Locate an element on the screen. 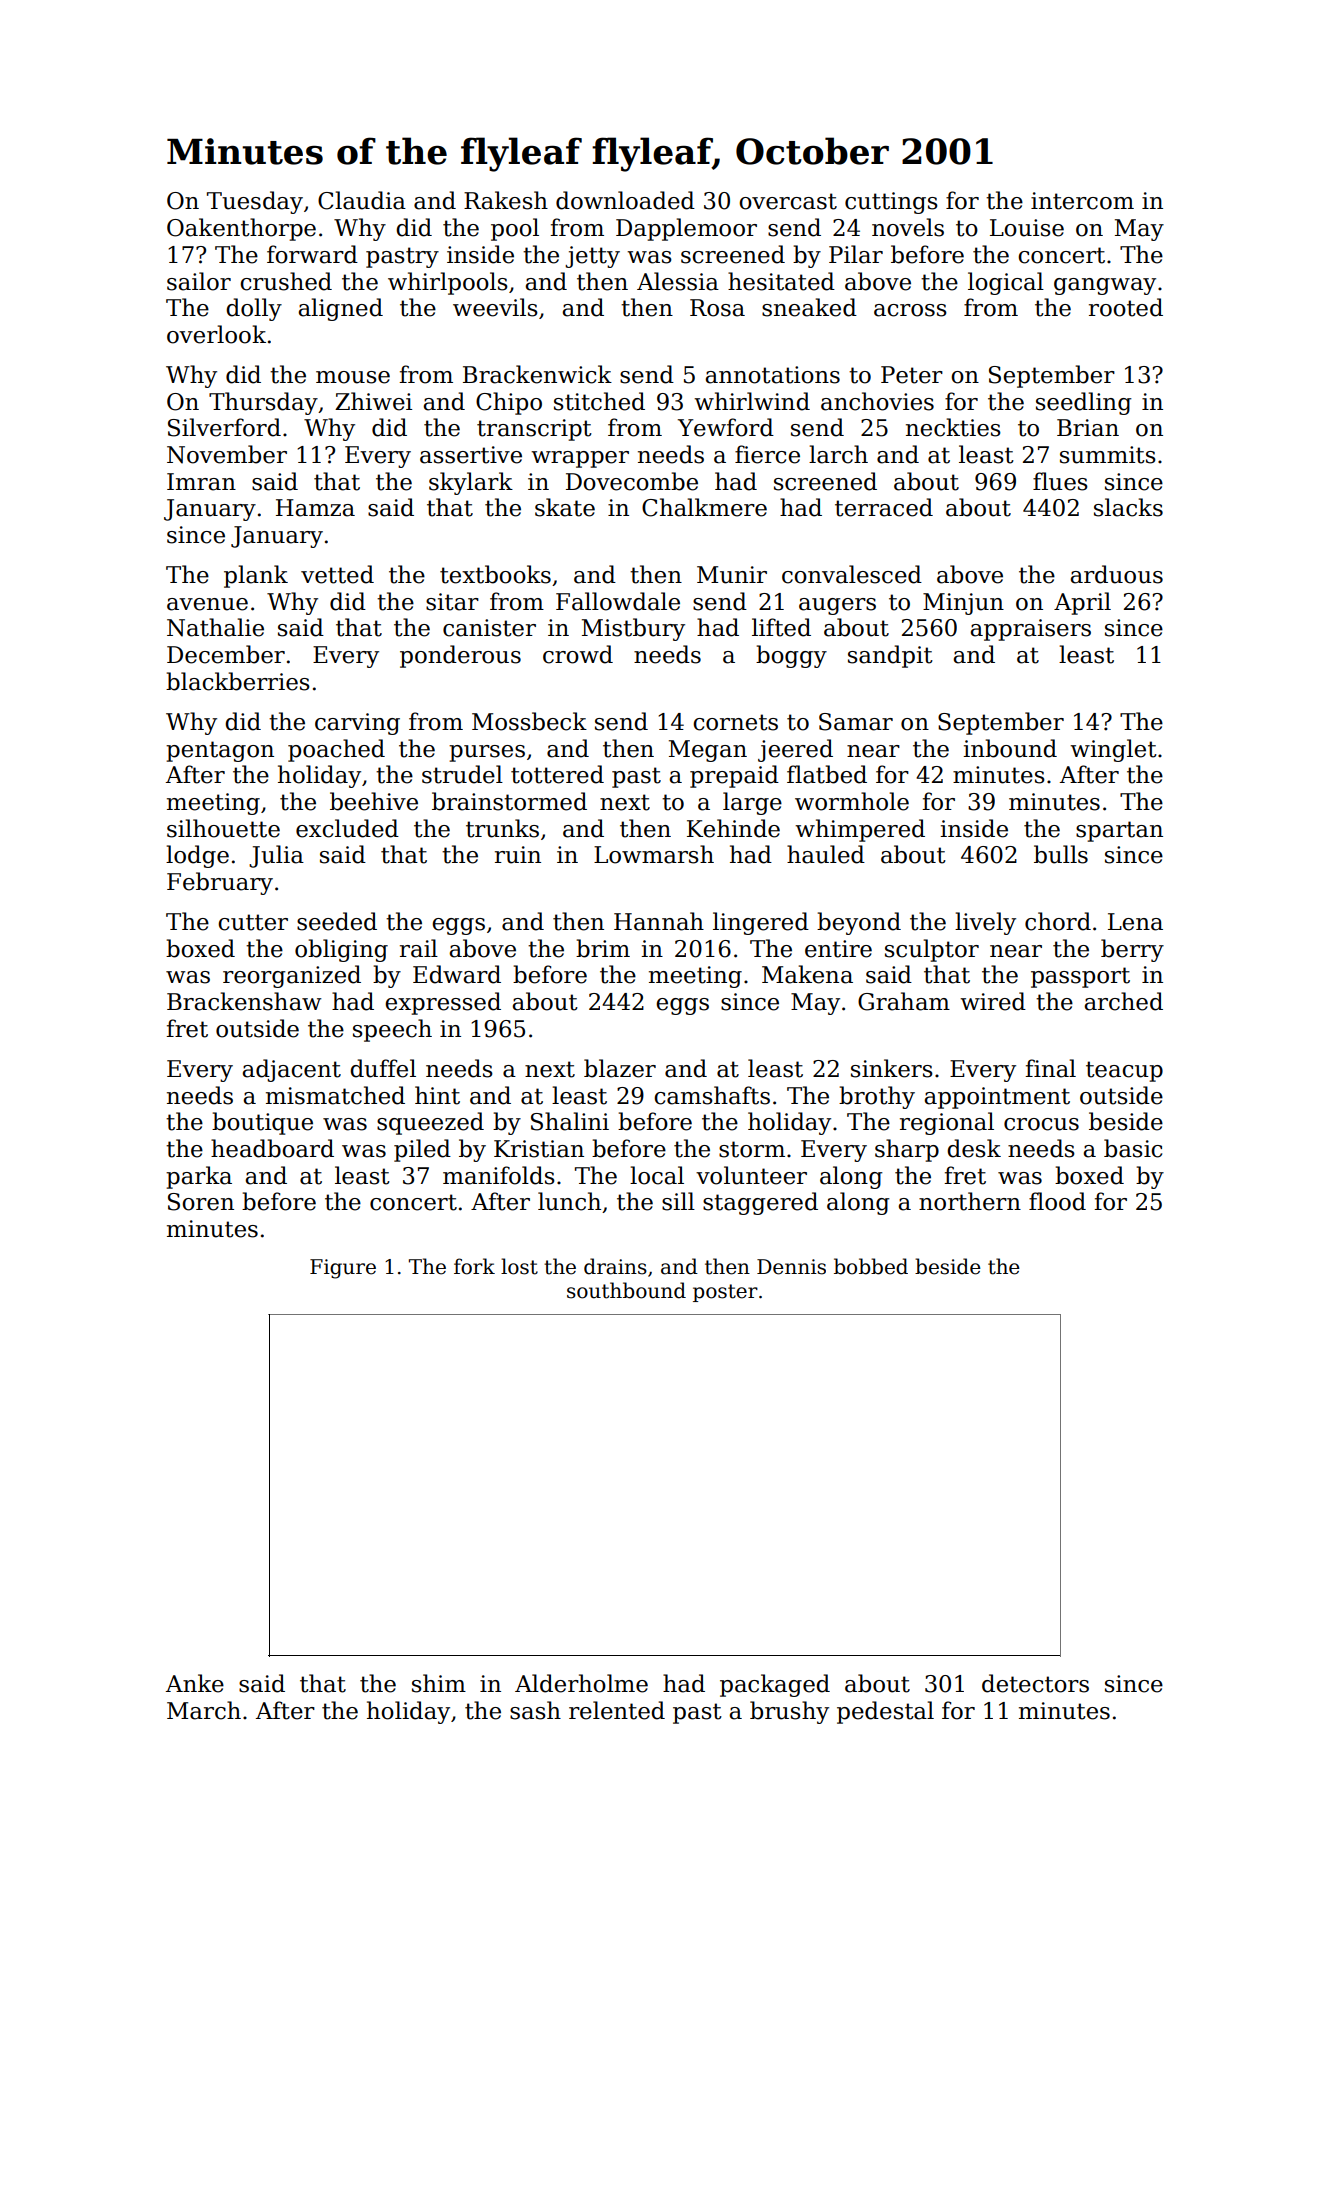 The width and height of the screenshot is (1330, 2190). regional is located at coordinates (947, 1123).
